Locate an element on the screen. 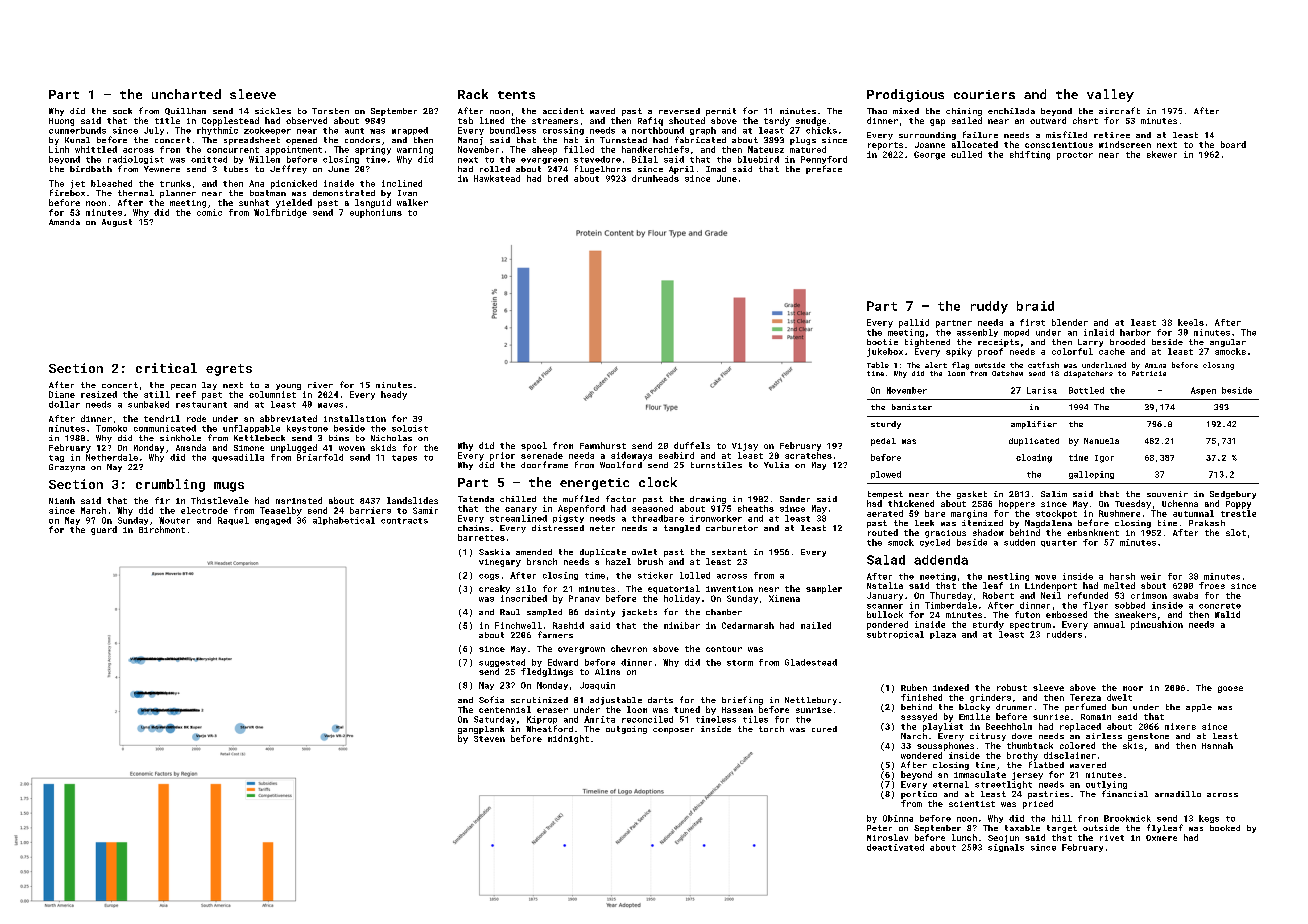 This screenshot has height=924, width=1308. skewer is located at coordinates (1162, 154).
